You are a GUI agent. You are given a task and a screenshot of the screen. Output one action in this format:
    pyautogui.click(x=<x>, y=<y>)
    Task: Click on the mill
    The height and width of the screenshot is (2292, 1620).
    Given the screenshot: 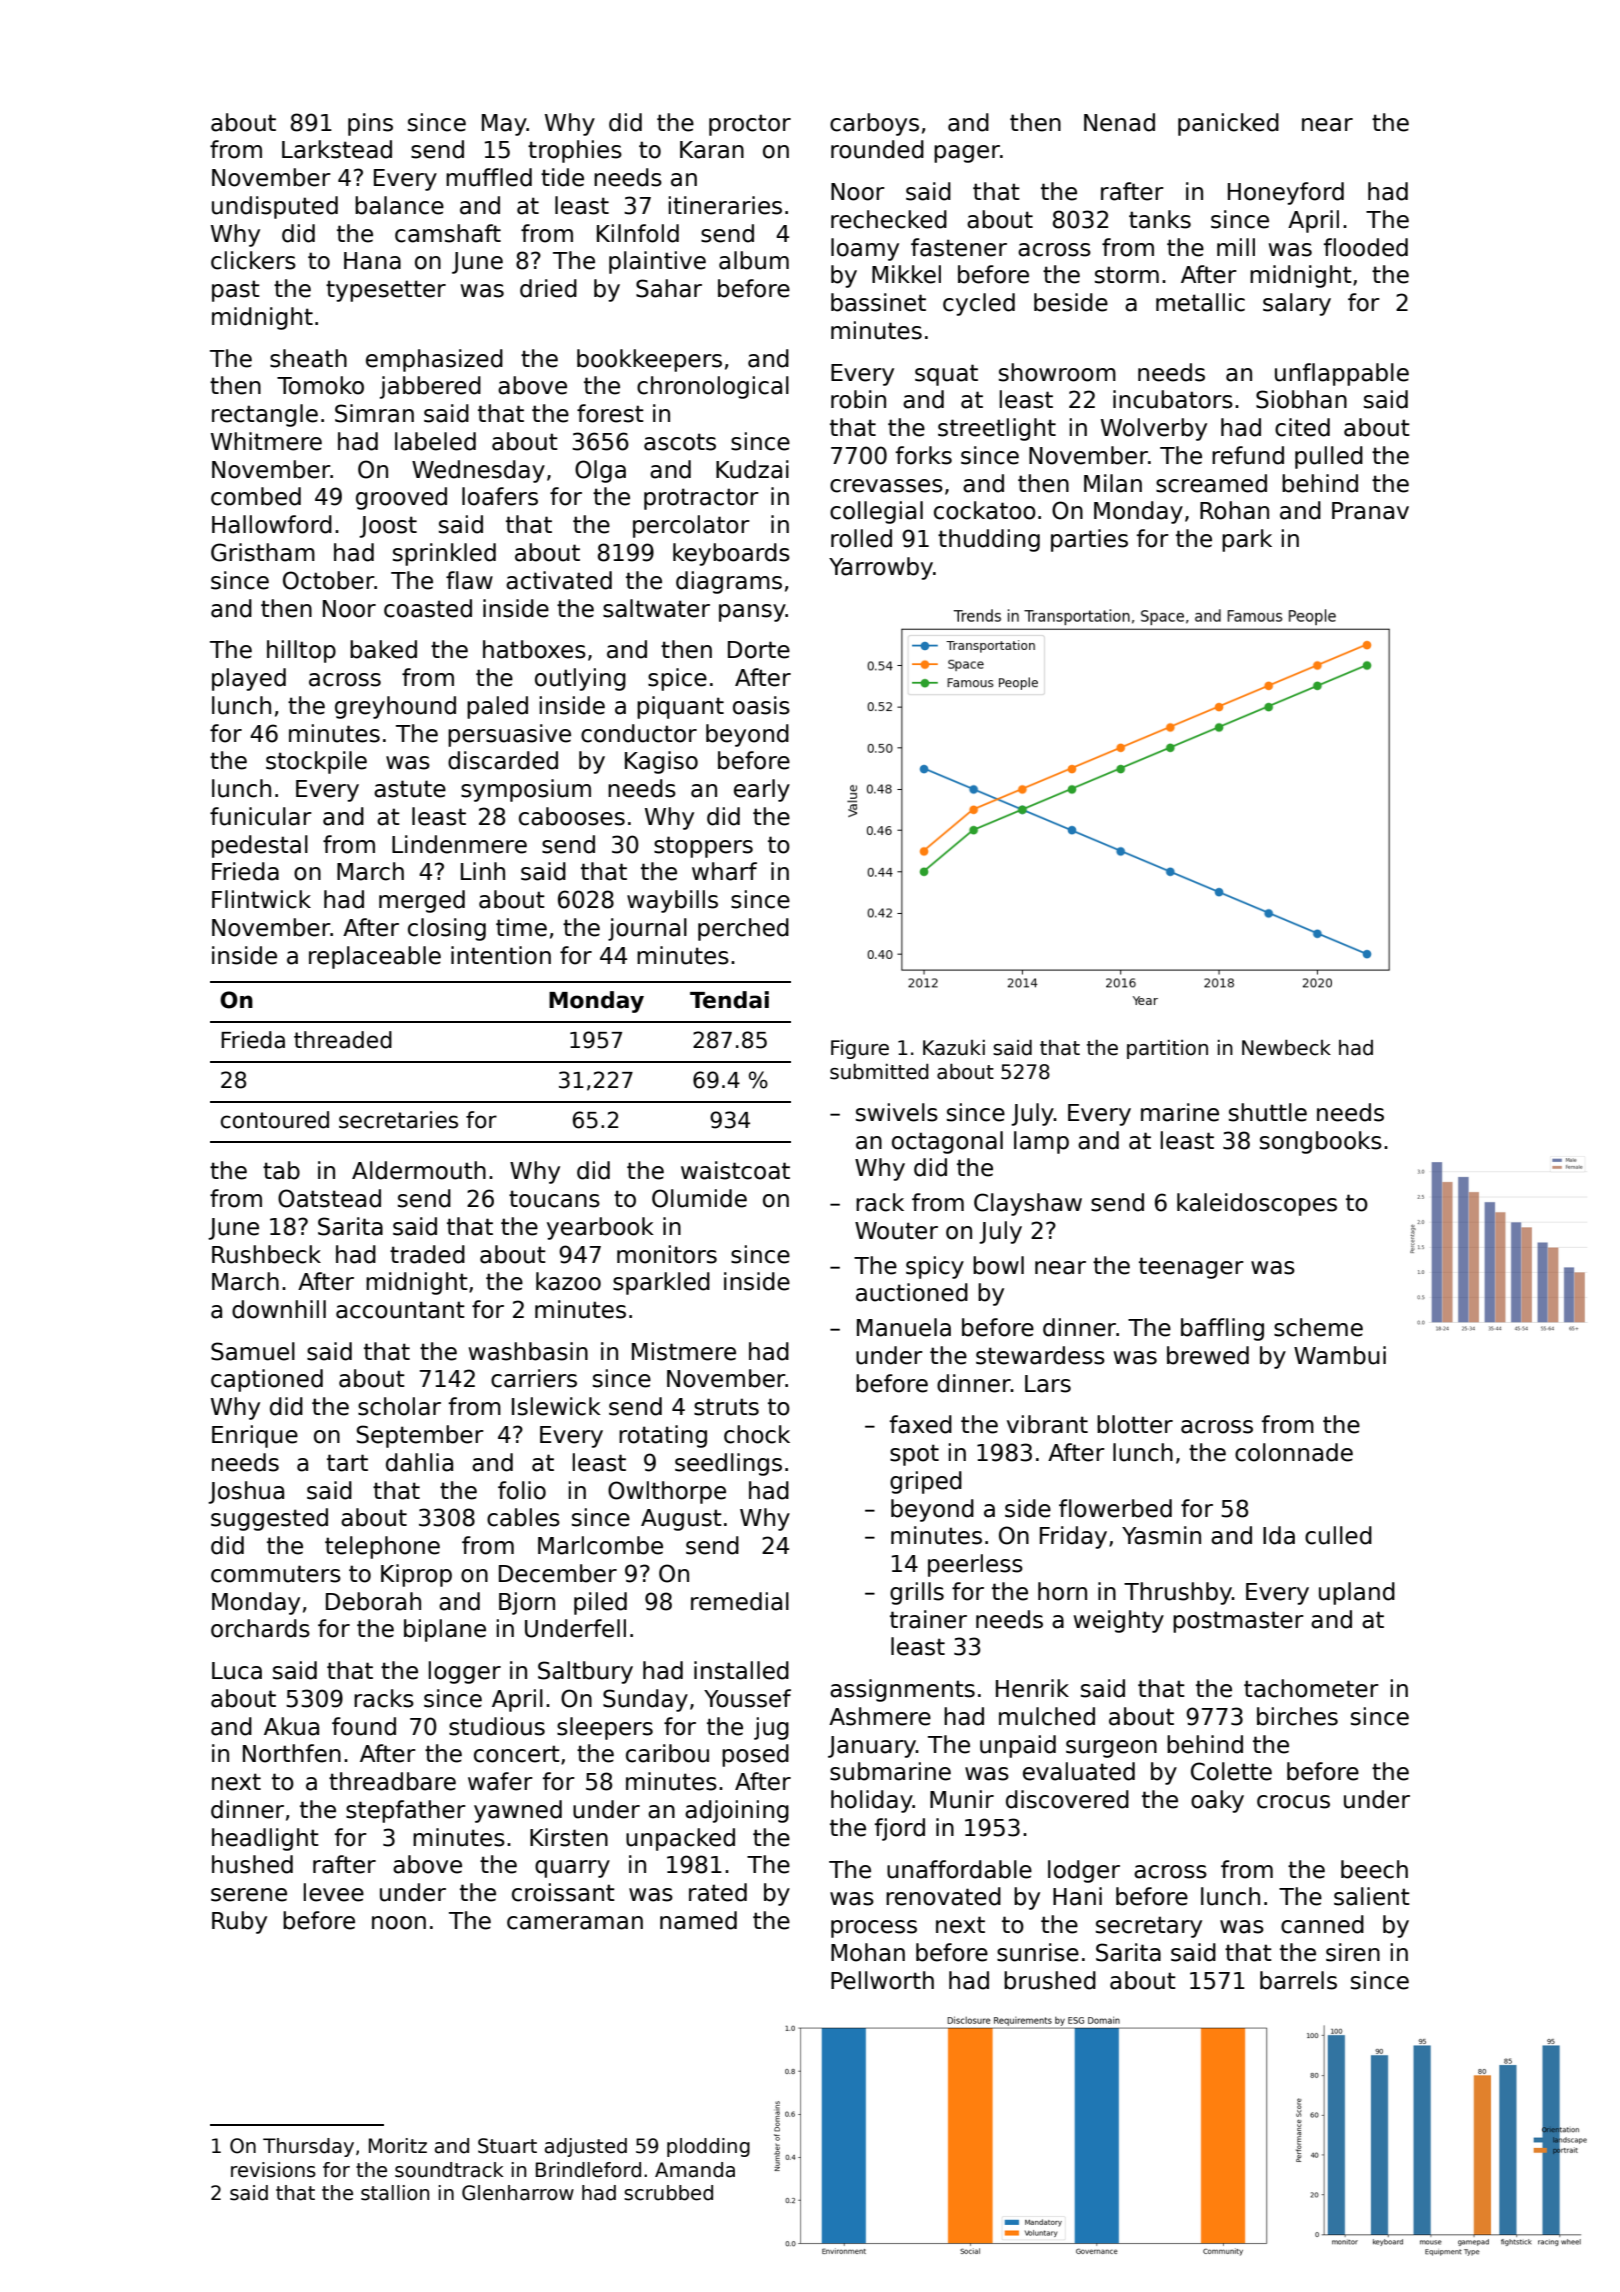 What is the action you would take?
    pyautogui.click(x=1236, y=247)
